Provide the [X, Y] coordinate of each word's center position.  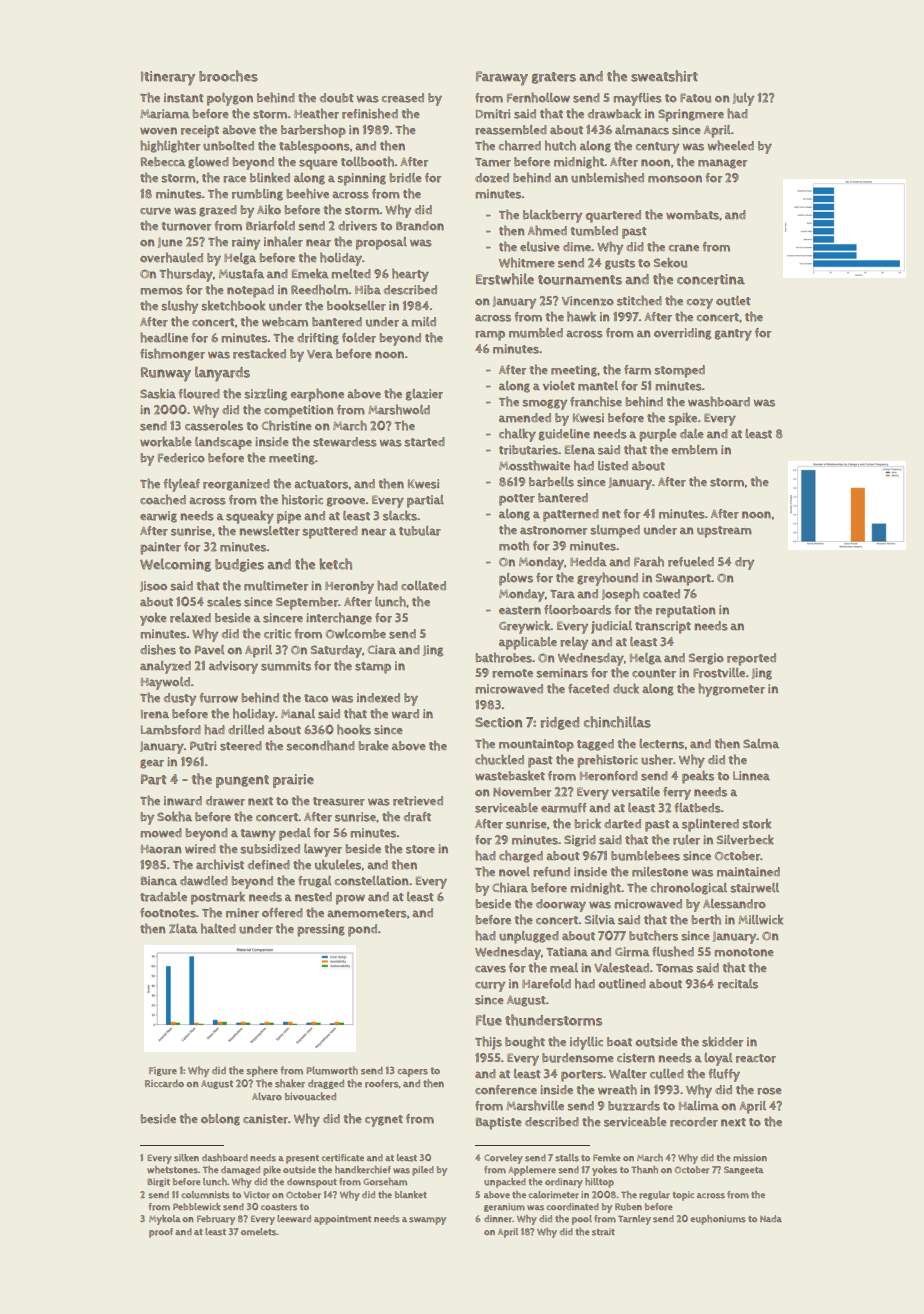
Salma [761, 744]
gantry [733, 335]
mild [423, 322]
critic [277, 634]
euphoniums [718, 1220]
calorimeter [553, 1195]
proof [161, 1233]
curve [155, 211]
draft [417, 817]
